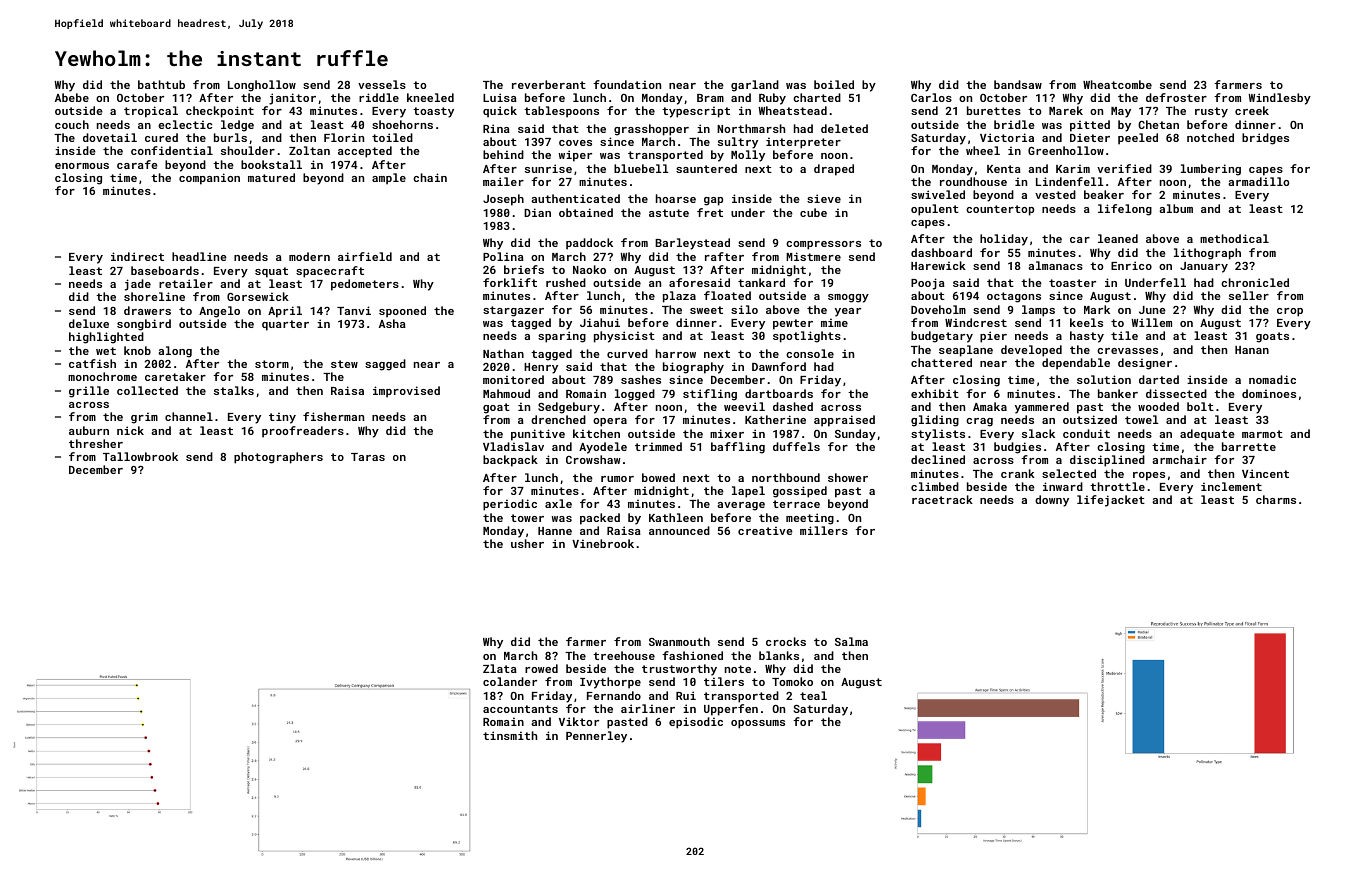  I want to click on millers, so click(824, 530).
